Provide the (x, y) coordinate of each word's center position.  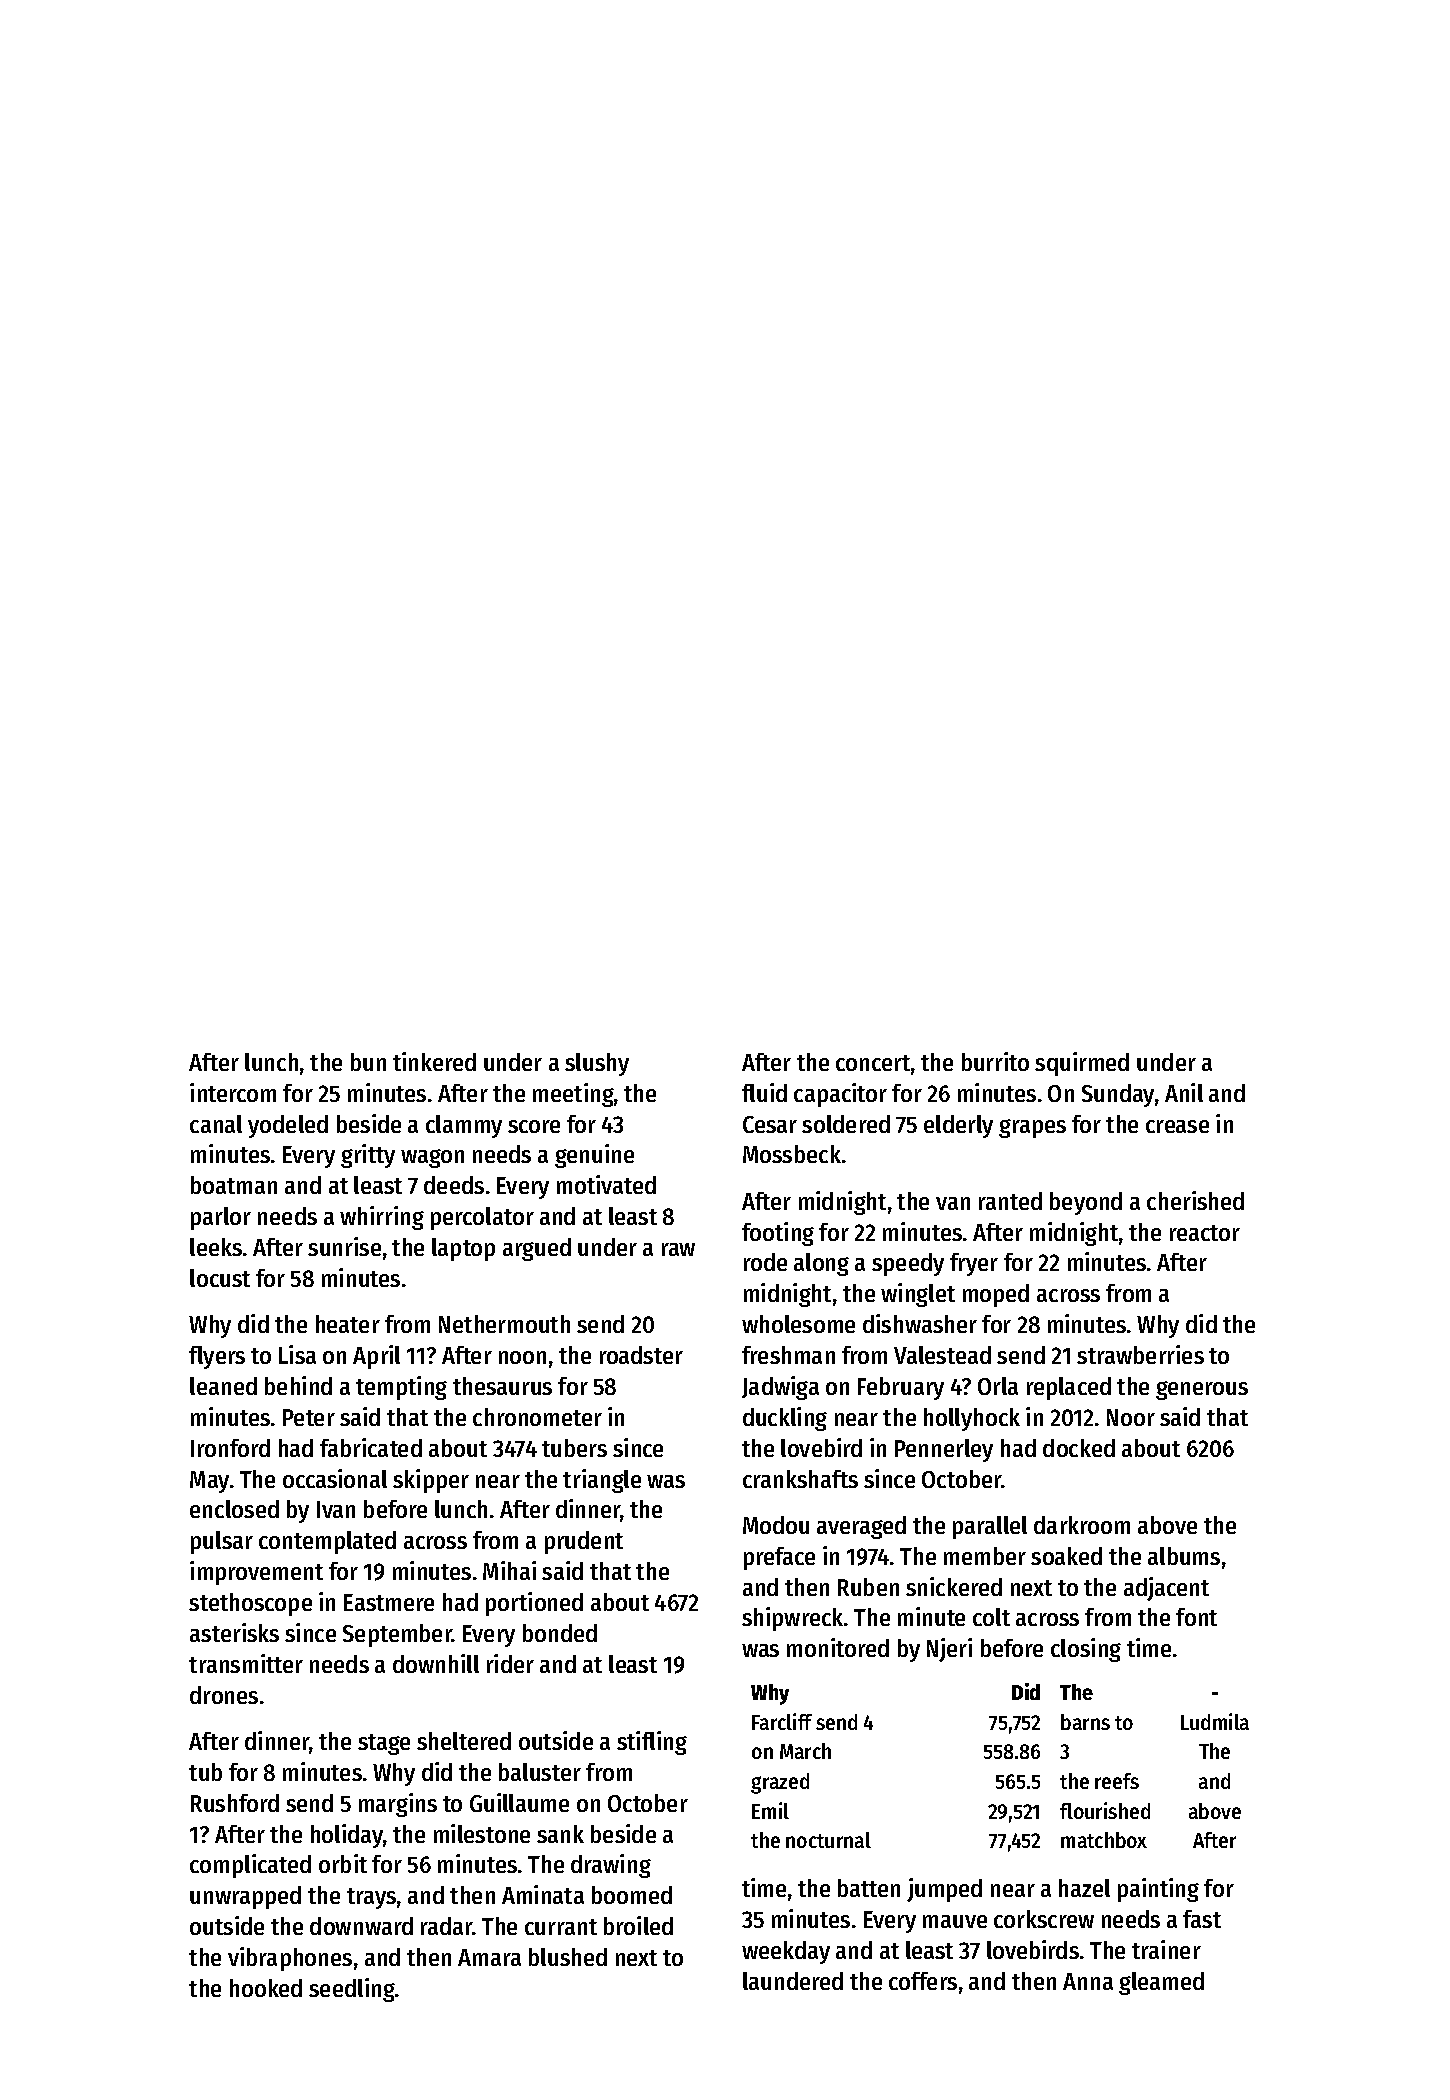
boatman (234, 1185)
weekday (786, 1952)
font (1196, 1617)
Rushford (235, 1803)
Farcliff (782, 1721)
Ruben (868, 1587)
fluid (764, 1092)
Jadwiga (780, 1388)
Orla (998, 1386)
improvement (256, 1573)
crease (1177, 1126)
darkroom (1082, 1525)
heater (348, 1324)
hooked (266, 1988)
